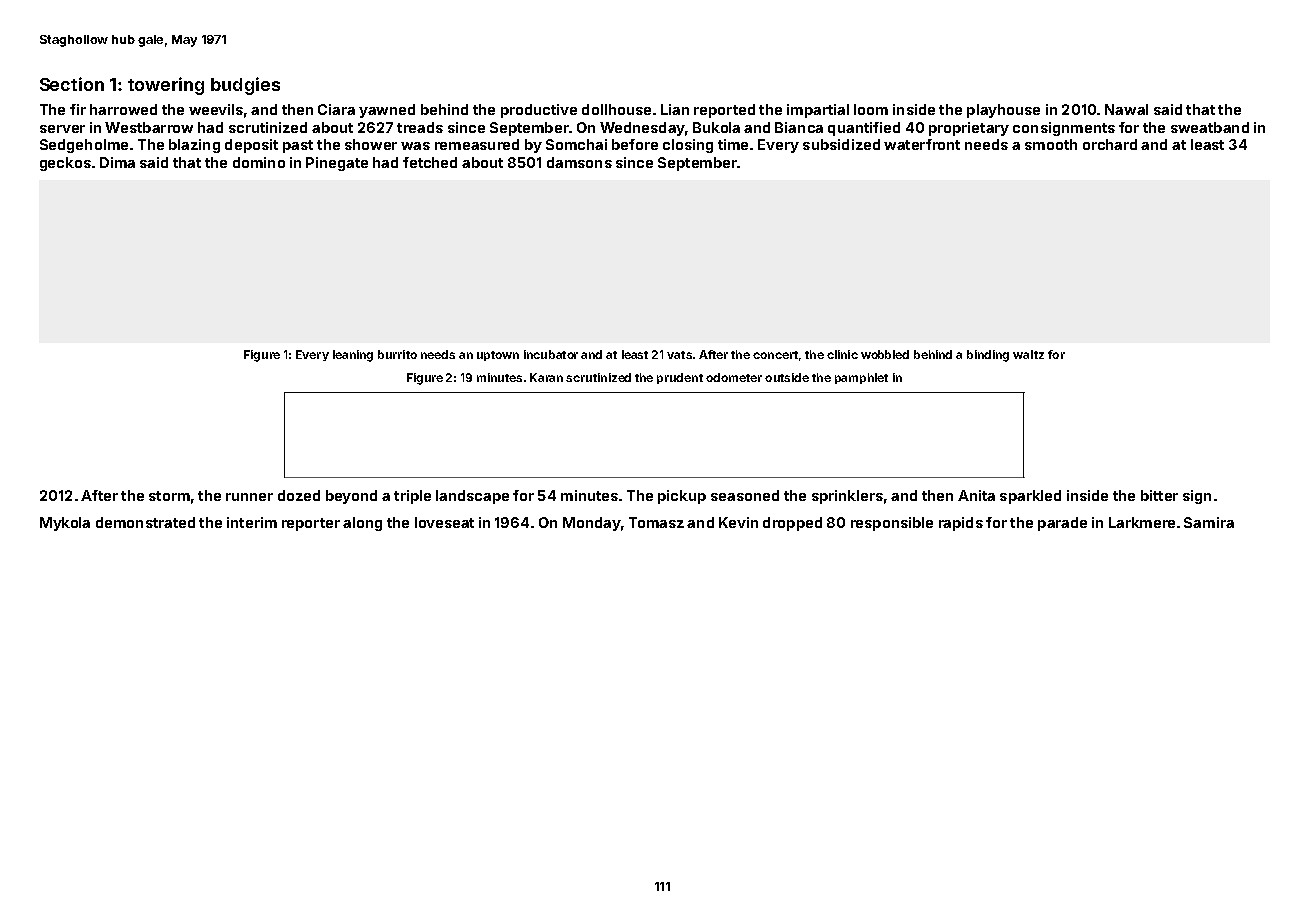  I want to click on along, so click(362, 524).
